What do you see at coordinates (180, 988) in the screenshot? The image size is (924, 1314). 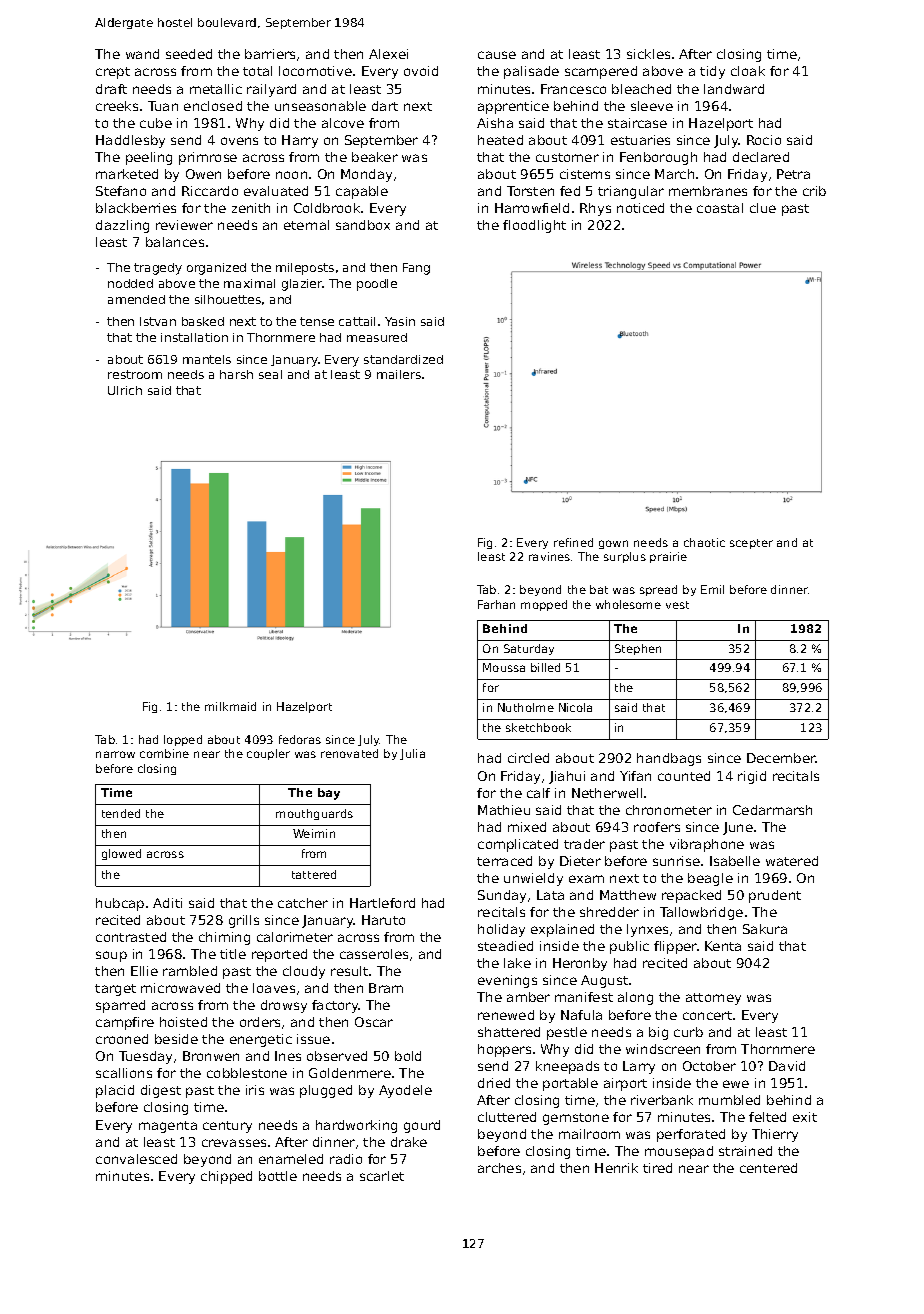 I see `microwaved` at bounding box center [180, 988].
